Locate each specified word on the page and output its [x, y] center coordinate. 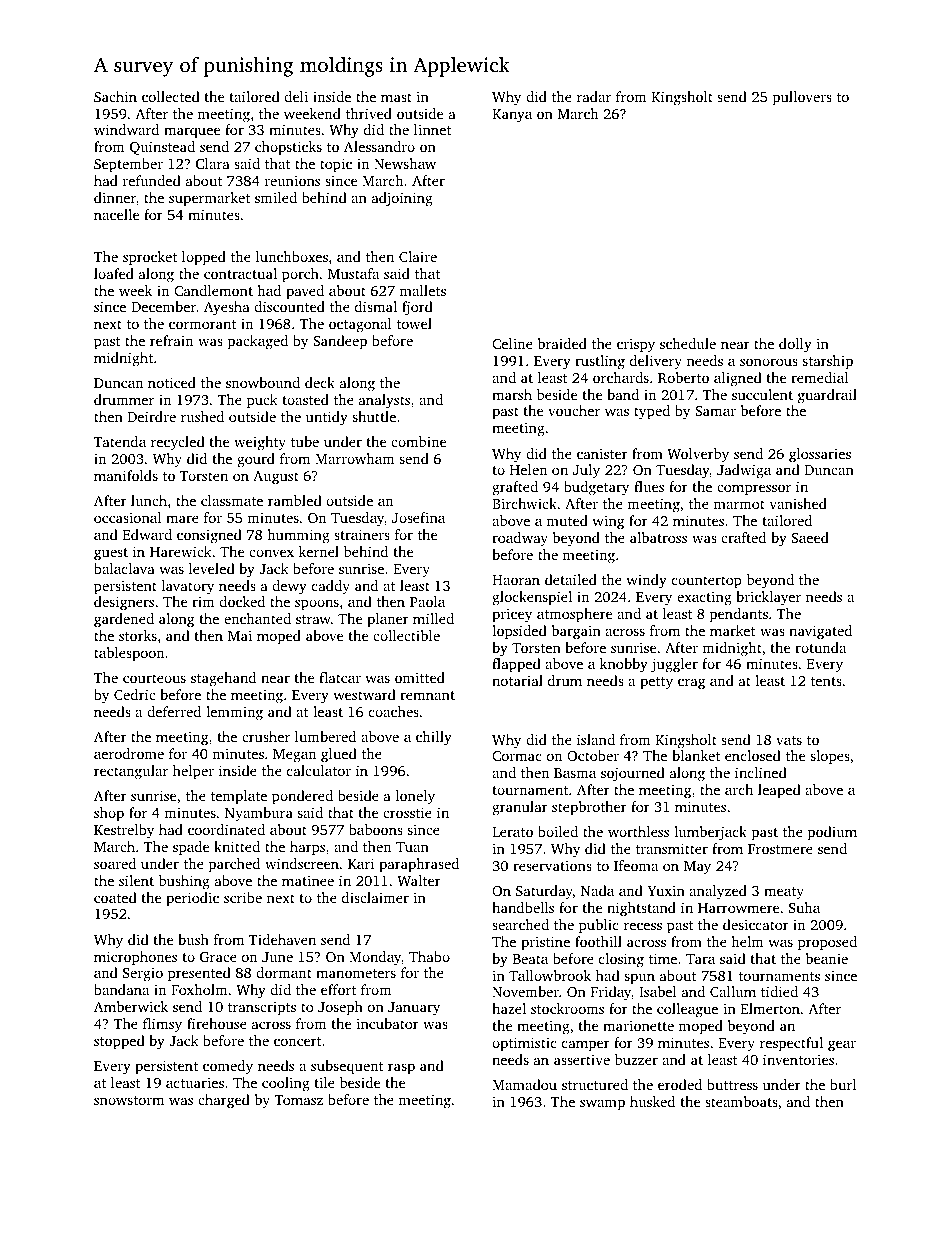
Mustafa [353, 273]
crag [691, 684]
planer [388, 620]
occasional [127, 517]
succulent [762, 394]
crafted [743, 537]
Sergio [143, 974]
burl [843, 1084]
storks [138, 635]
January [414, 1009]
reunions [292, 180]
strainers [362, 534]
